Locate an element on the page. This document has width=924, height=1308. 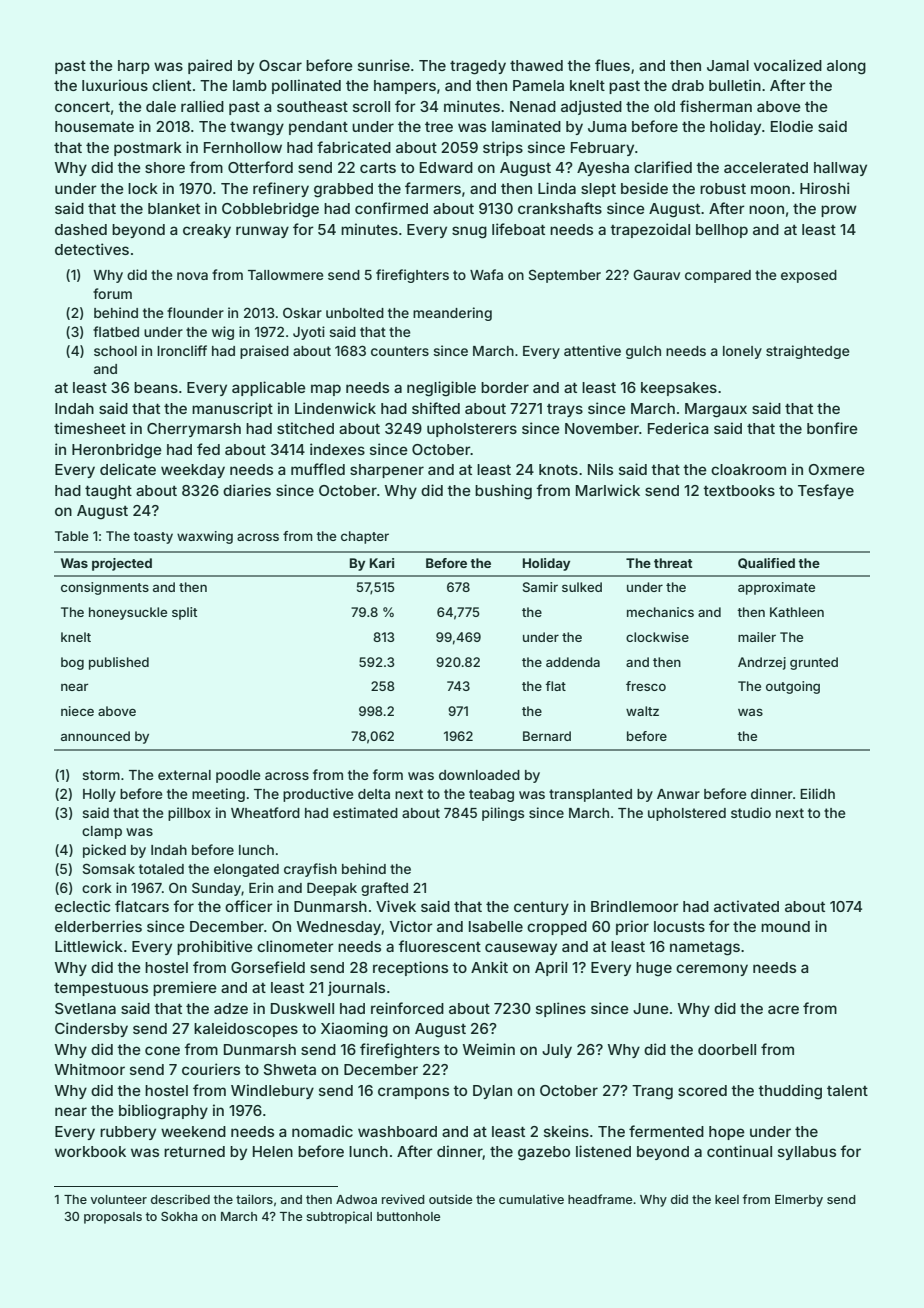
carts is located at coordinates (378, 167).
